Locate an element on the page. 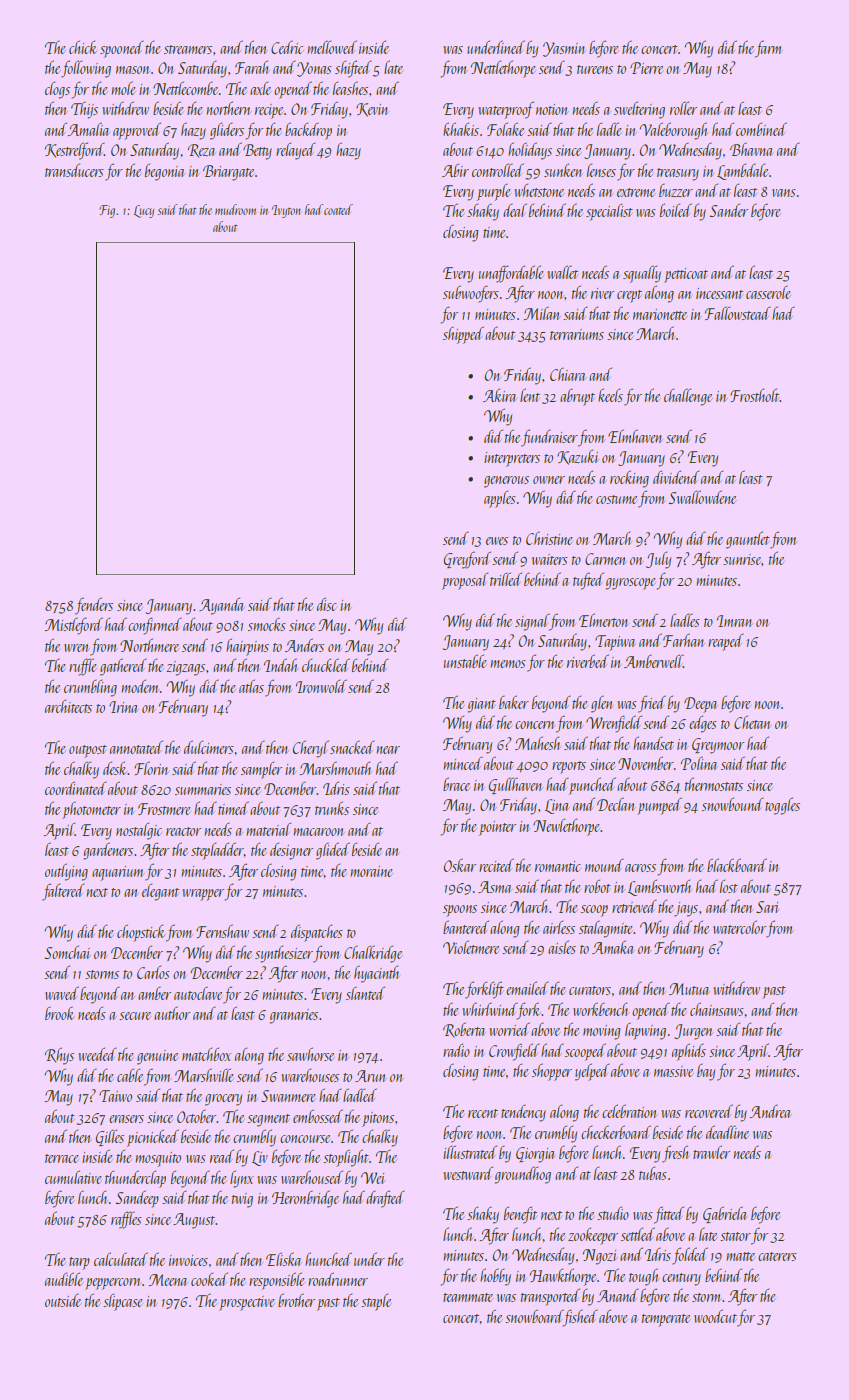  giant is located at coordinates (482, 705).
